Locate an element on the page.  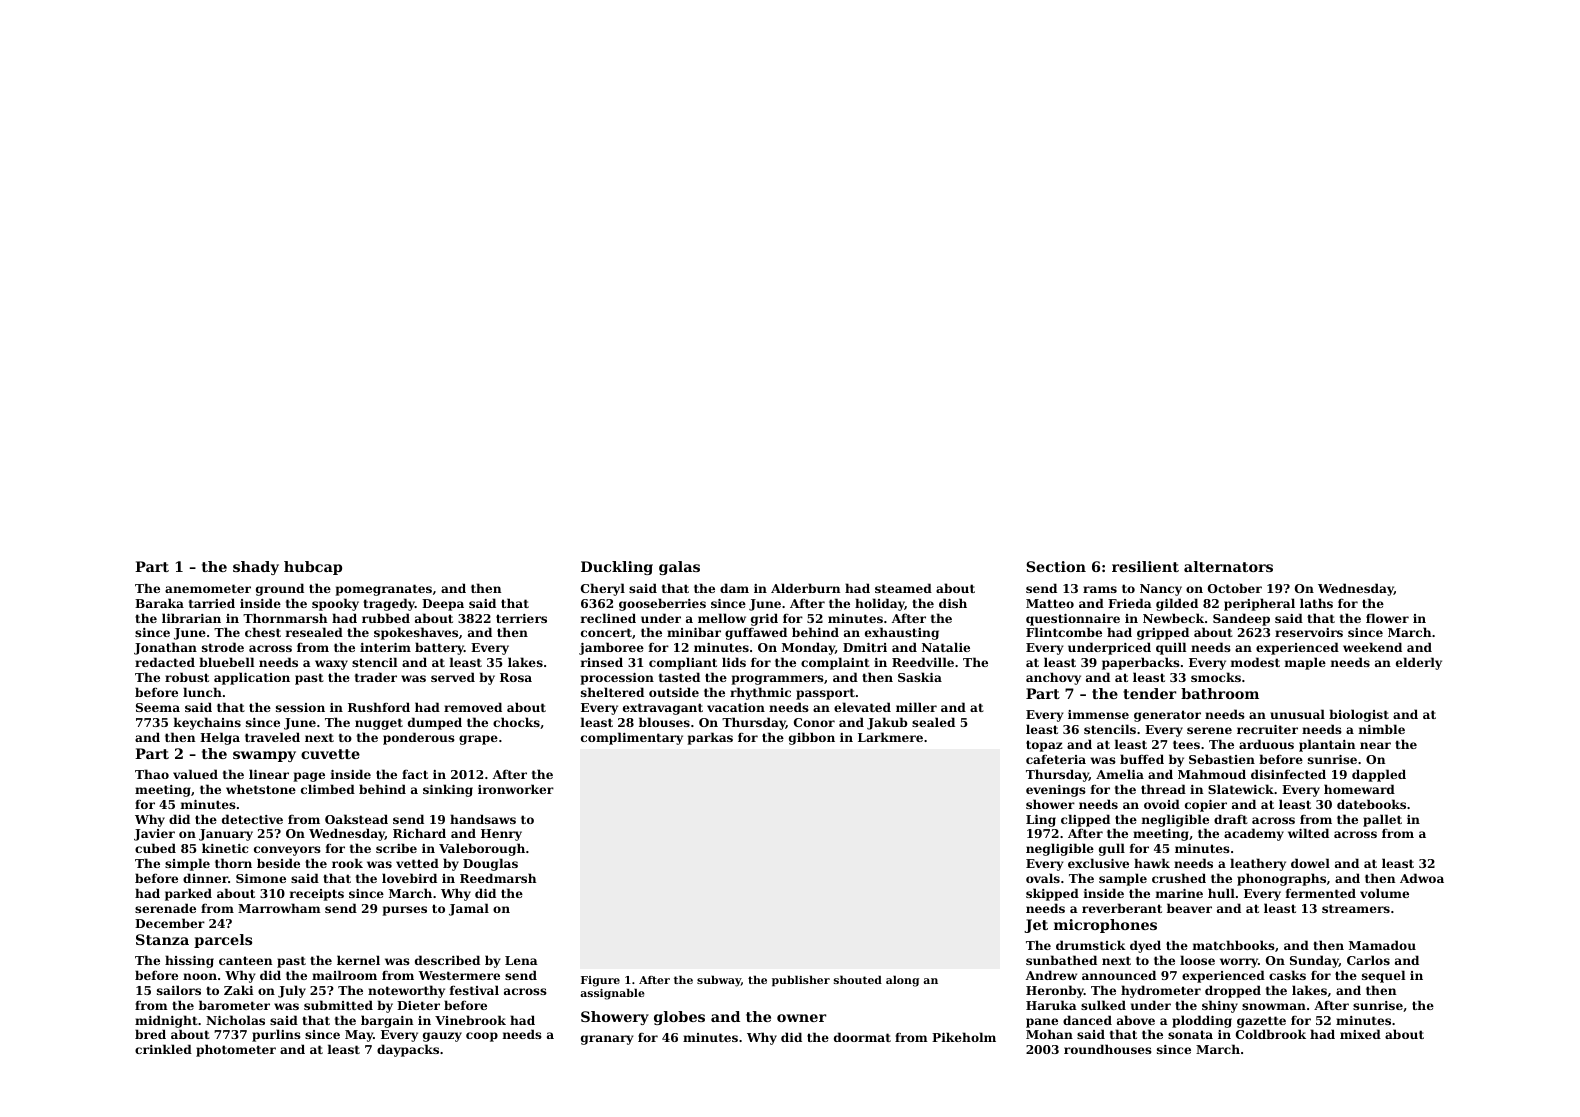
purses is located at coordinates (404, 911).
